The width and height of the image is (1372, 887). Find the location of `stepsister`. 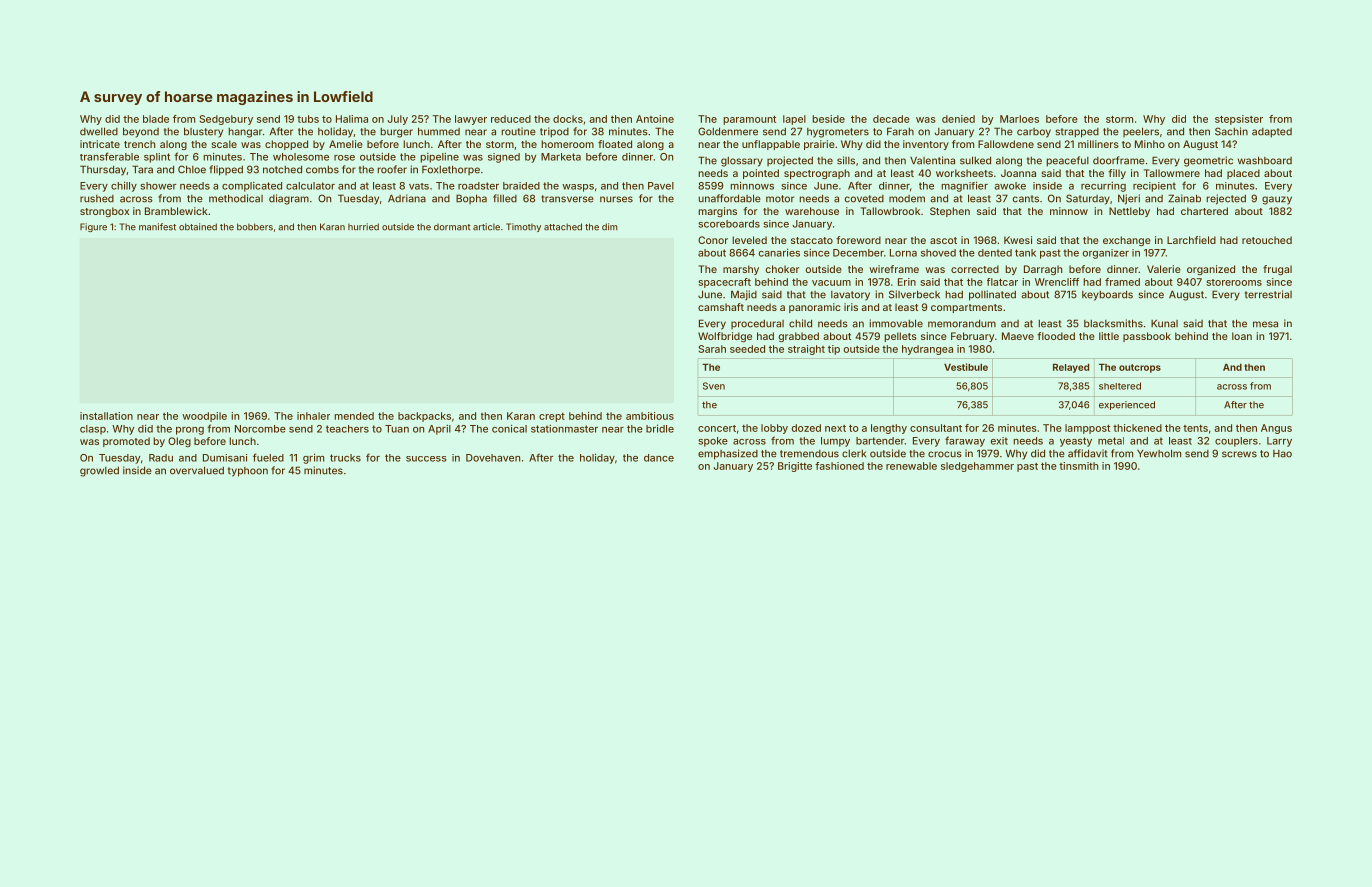

stepsister is located at coordinates (1239, 120).
